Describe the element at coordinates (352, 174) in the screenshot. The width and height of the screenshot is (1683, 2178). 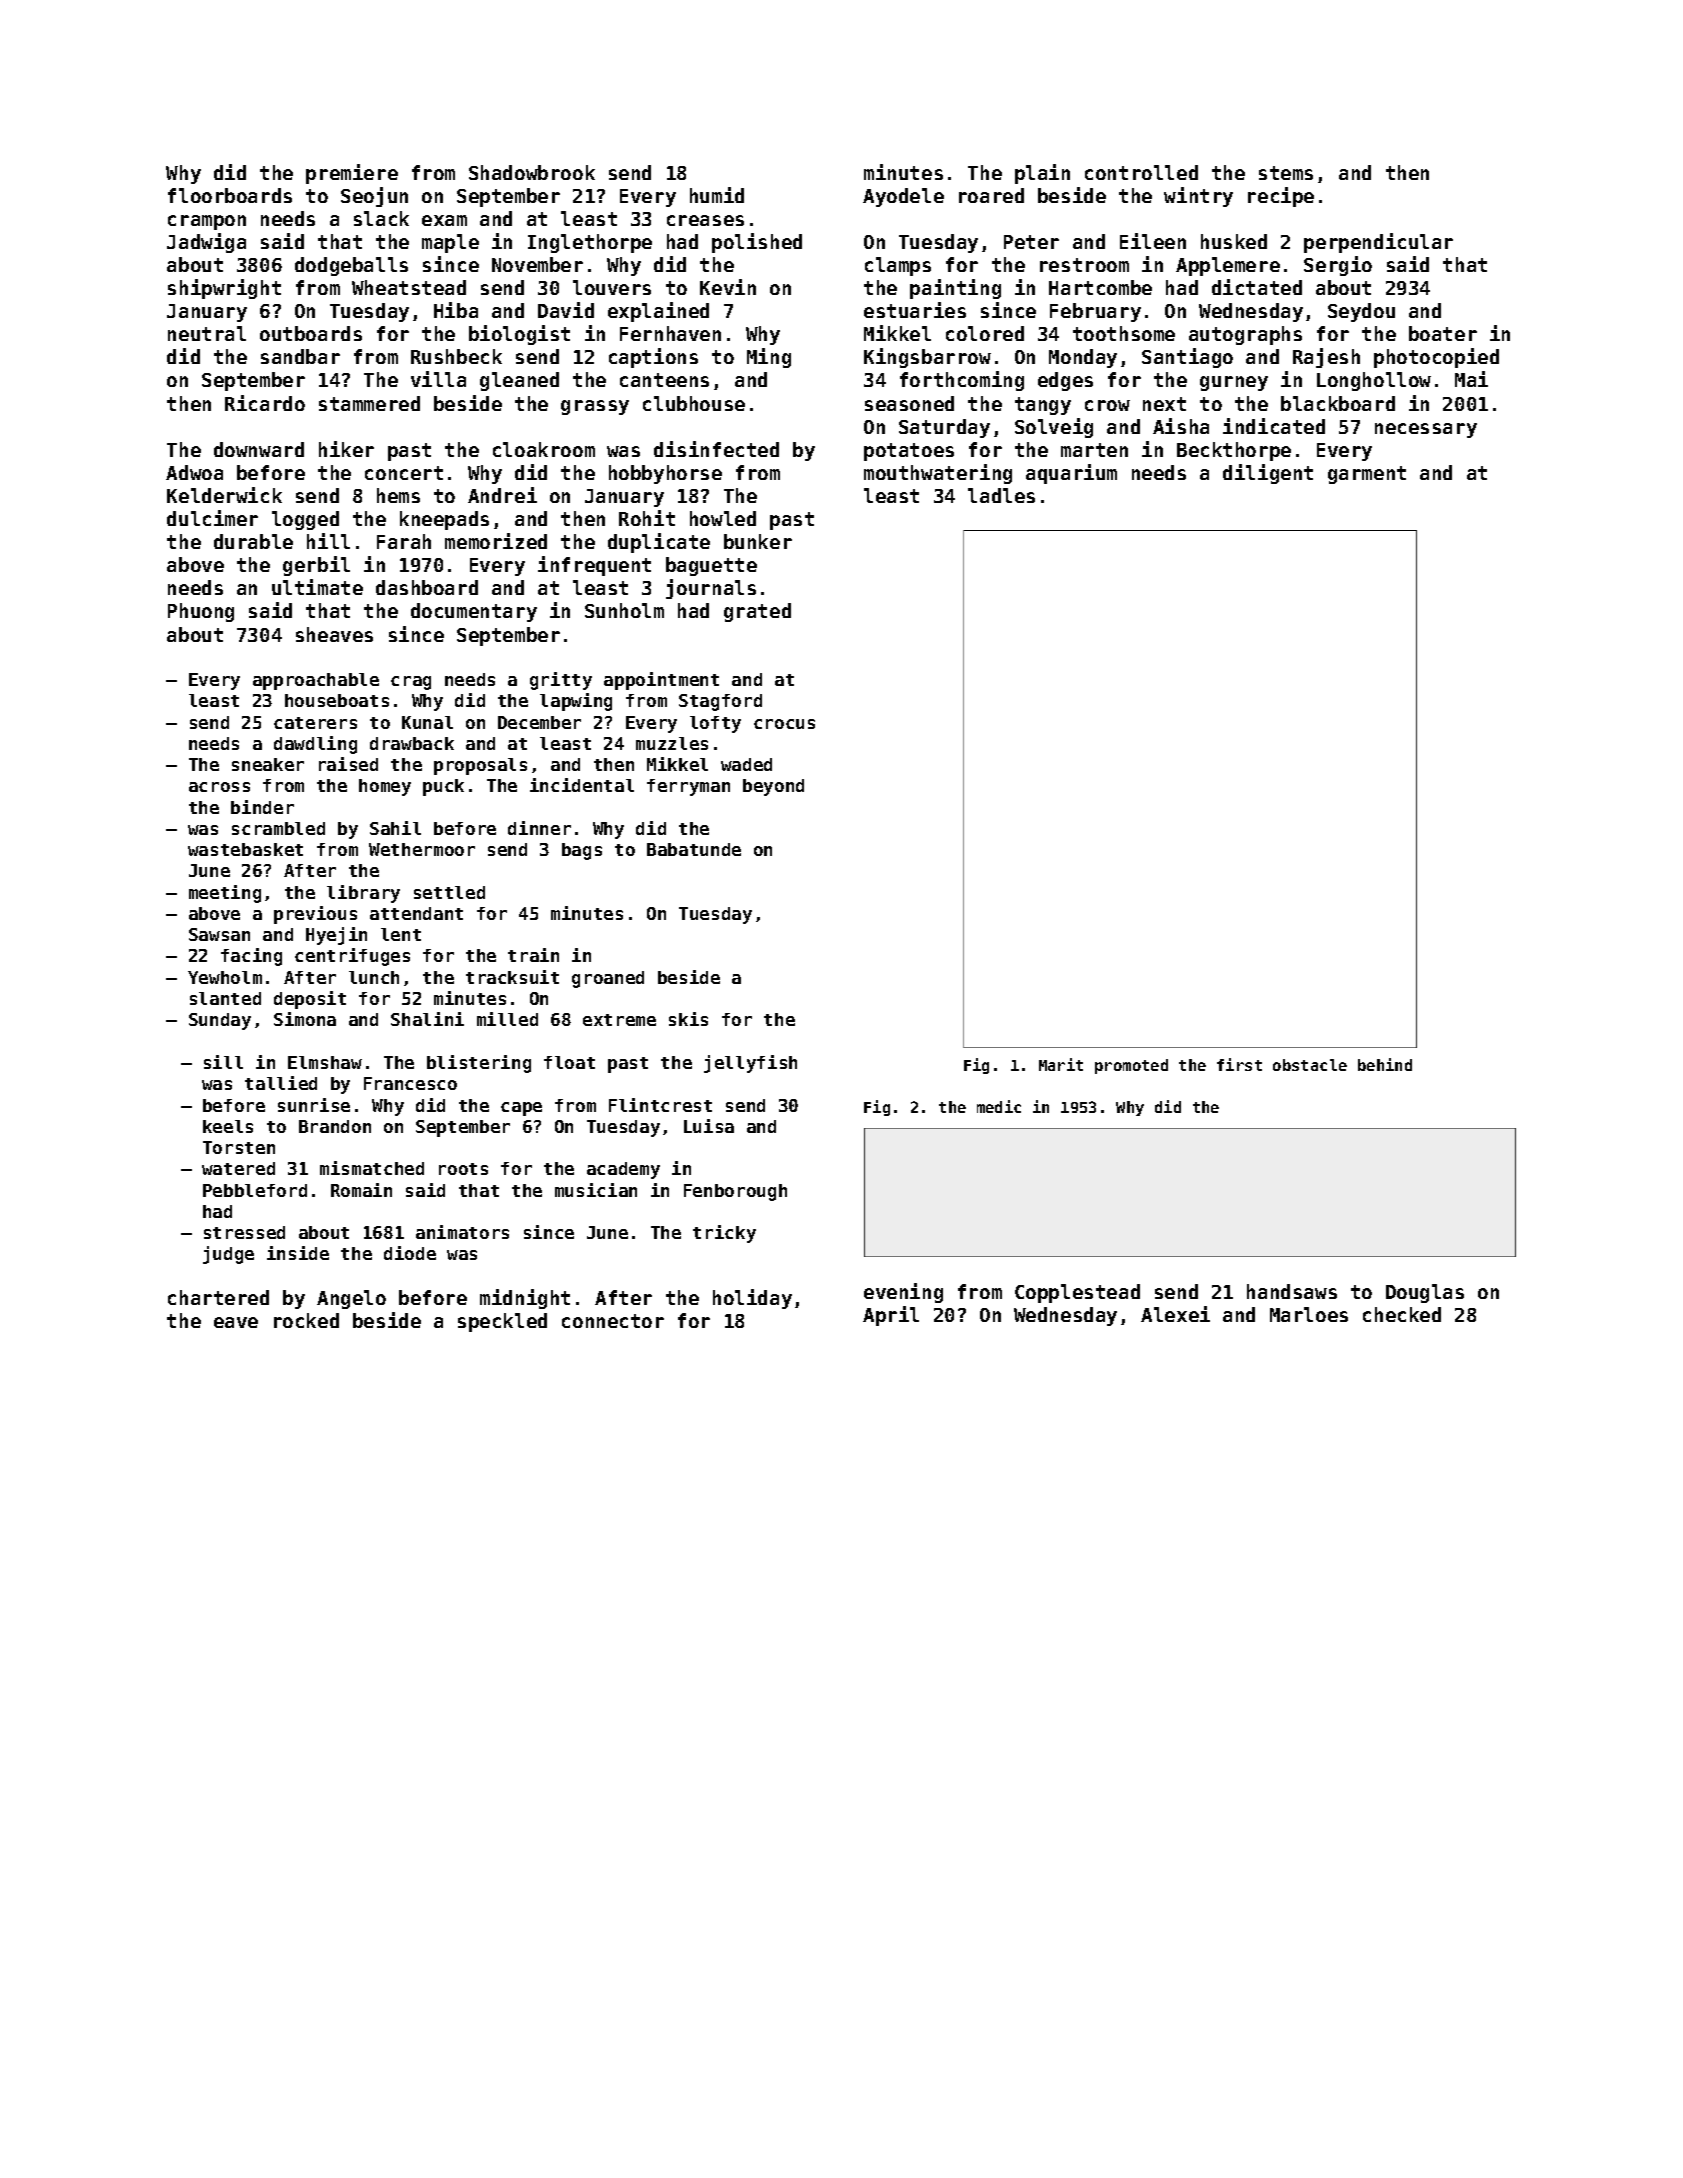
I see `premiere` at that location.
